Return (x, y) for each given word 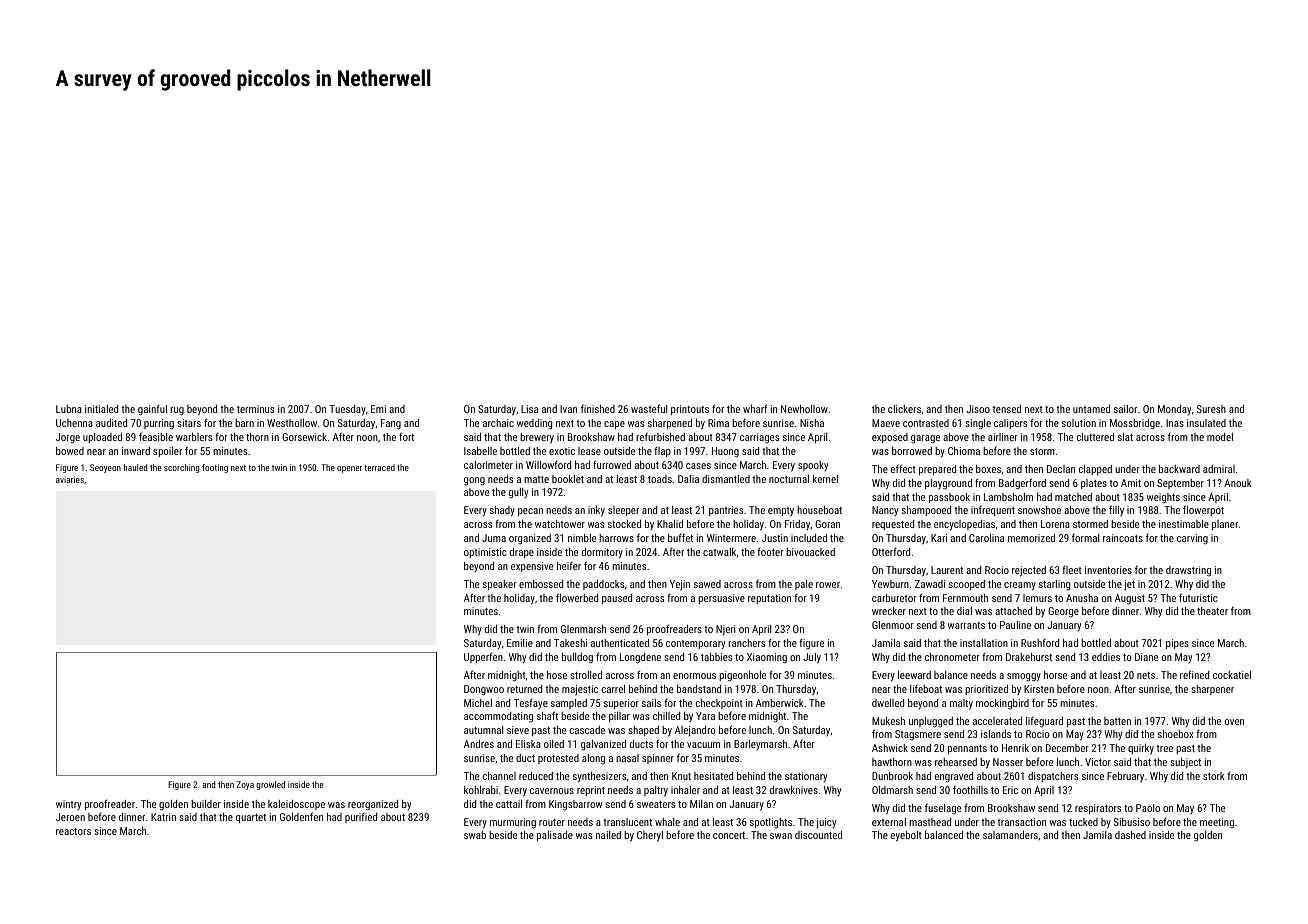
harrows (616, 538)
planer (1225, 525)
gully (518, 493)
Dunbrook (892, 776)
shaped (643, 731)
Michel (478, 703)
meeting (1217, 823)
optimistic (485, 553)
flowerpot (1203, 510)
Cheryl (650, 836)
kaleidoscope (296, 805)
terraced (379, 467)
